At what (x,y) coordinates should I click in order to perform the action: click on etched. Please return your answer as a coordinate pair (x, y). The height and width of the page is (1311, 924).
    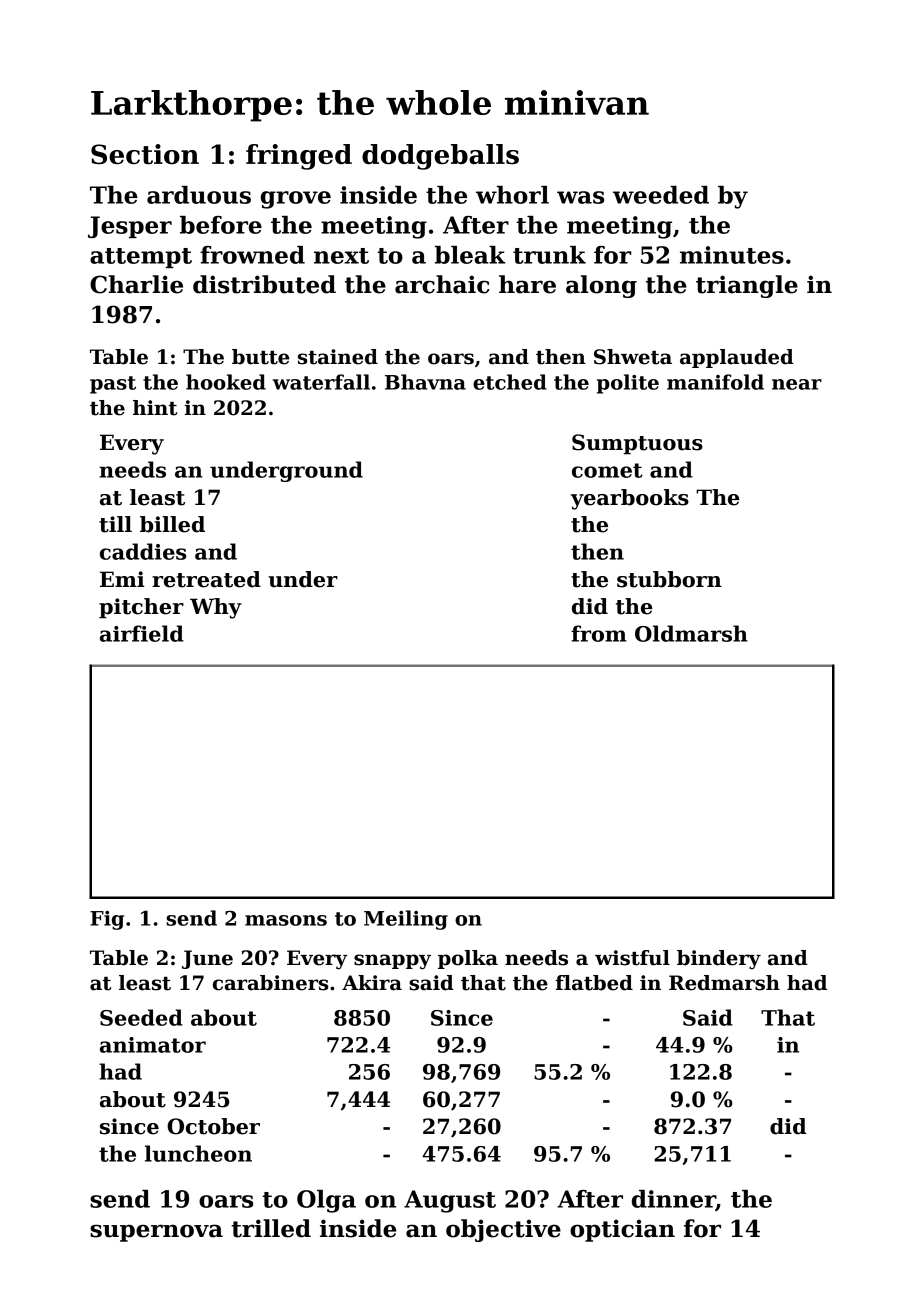
    Looking at the image, I should click on (510, 382).
